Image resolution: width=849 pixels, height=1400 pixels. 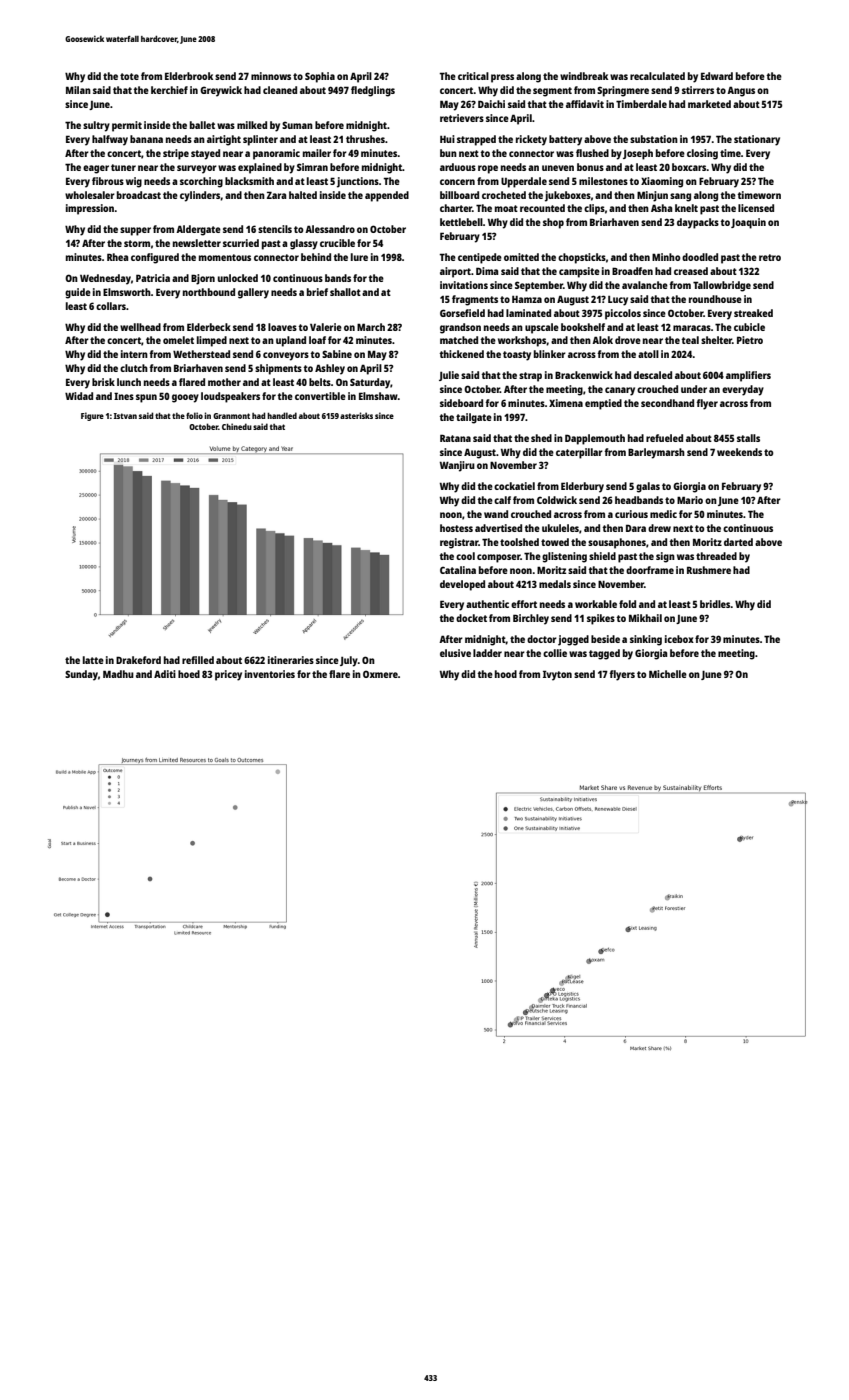 What do you see at coordinates (560, 528) in the screenshot?
I see `ukuleles` at bounding box center [560, 528].
